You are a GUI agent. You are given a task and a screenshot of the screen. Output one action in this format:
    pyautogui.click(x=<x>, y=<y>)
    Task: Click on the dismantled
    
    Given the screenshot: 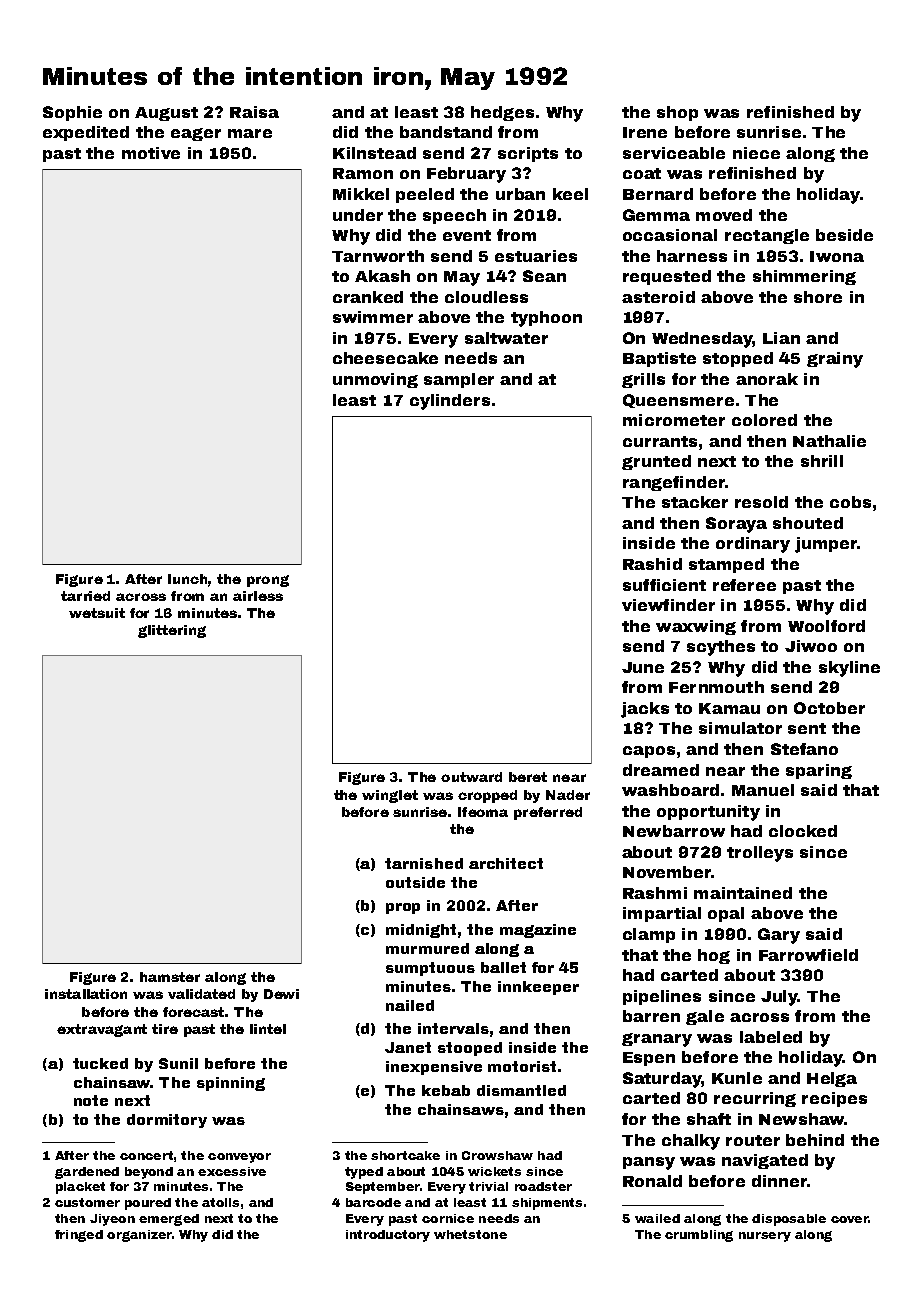 What is the action you would take?
    pyautogui.click(x=521, y=1090)
